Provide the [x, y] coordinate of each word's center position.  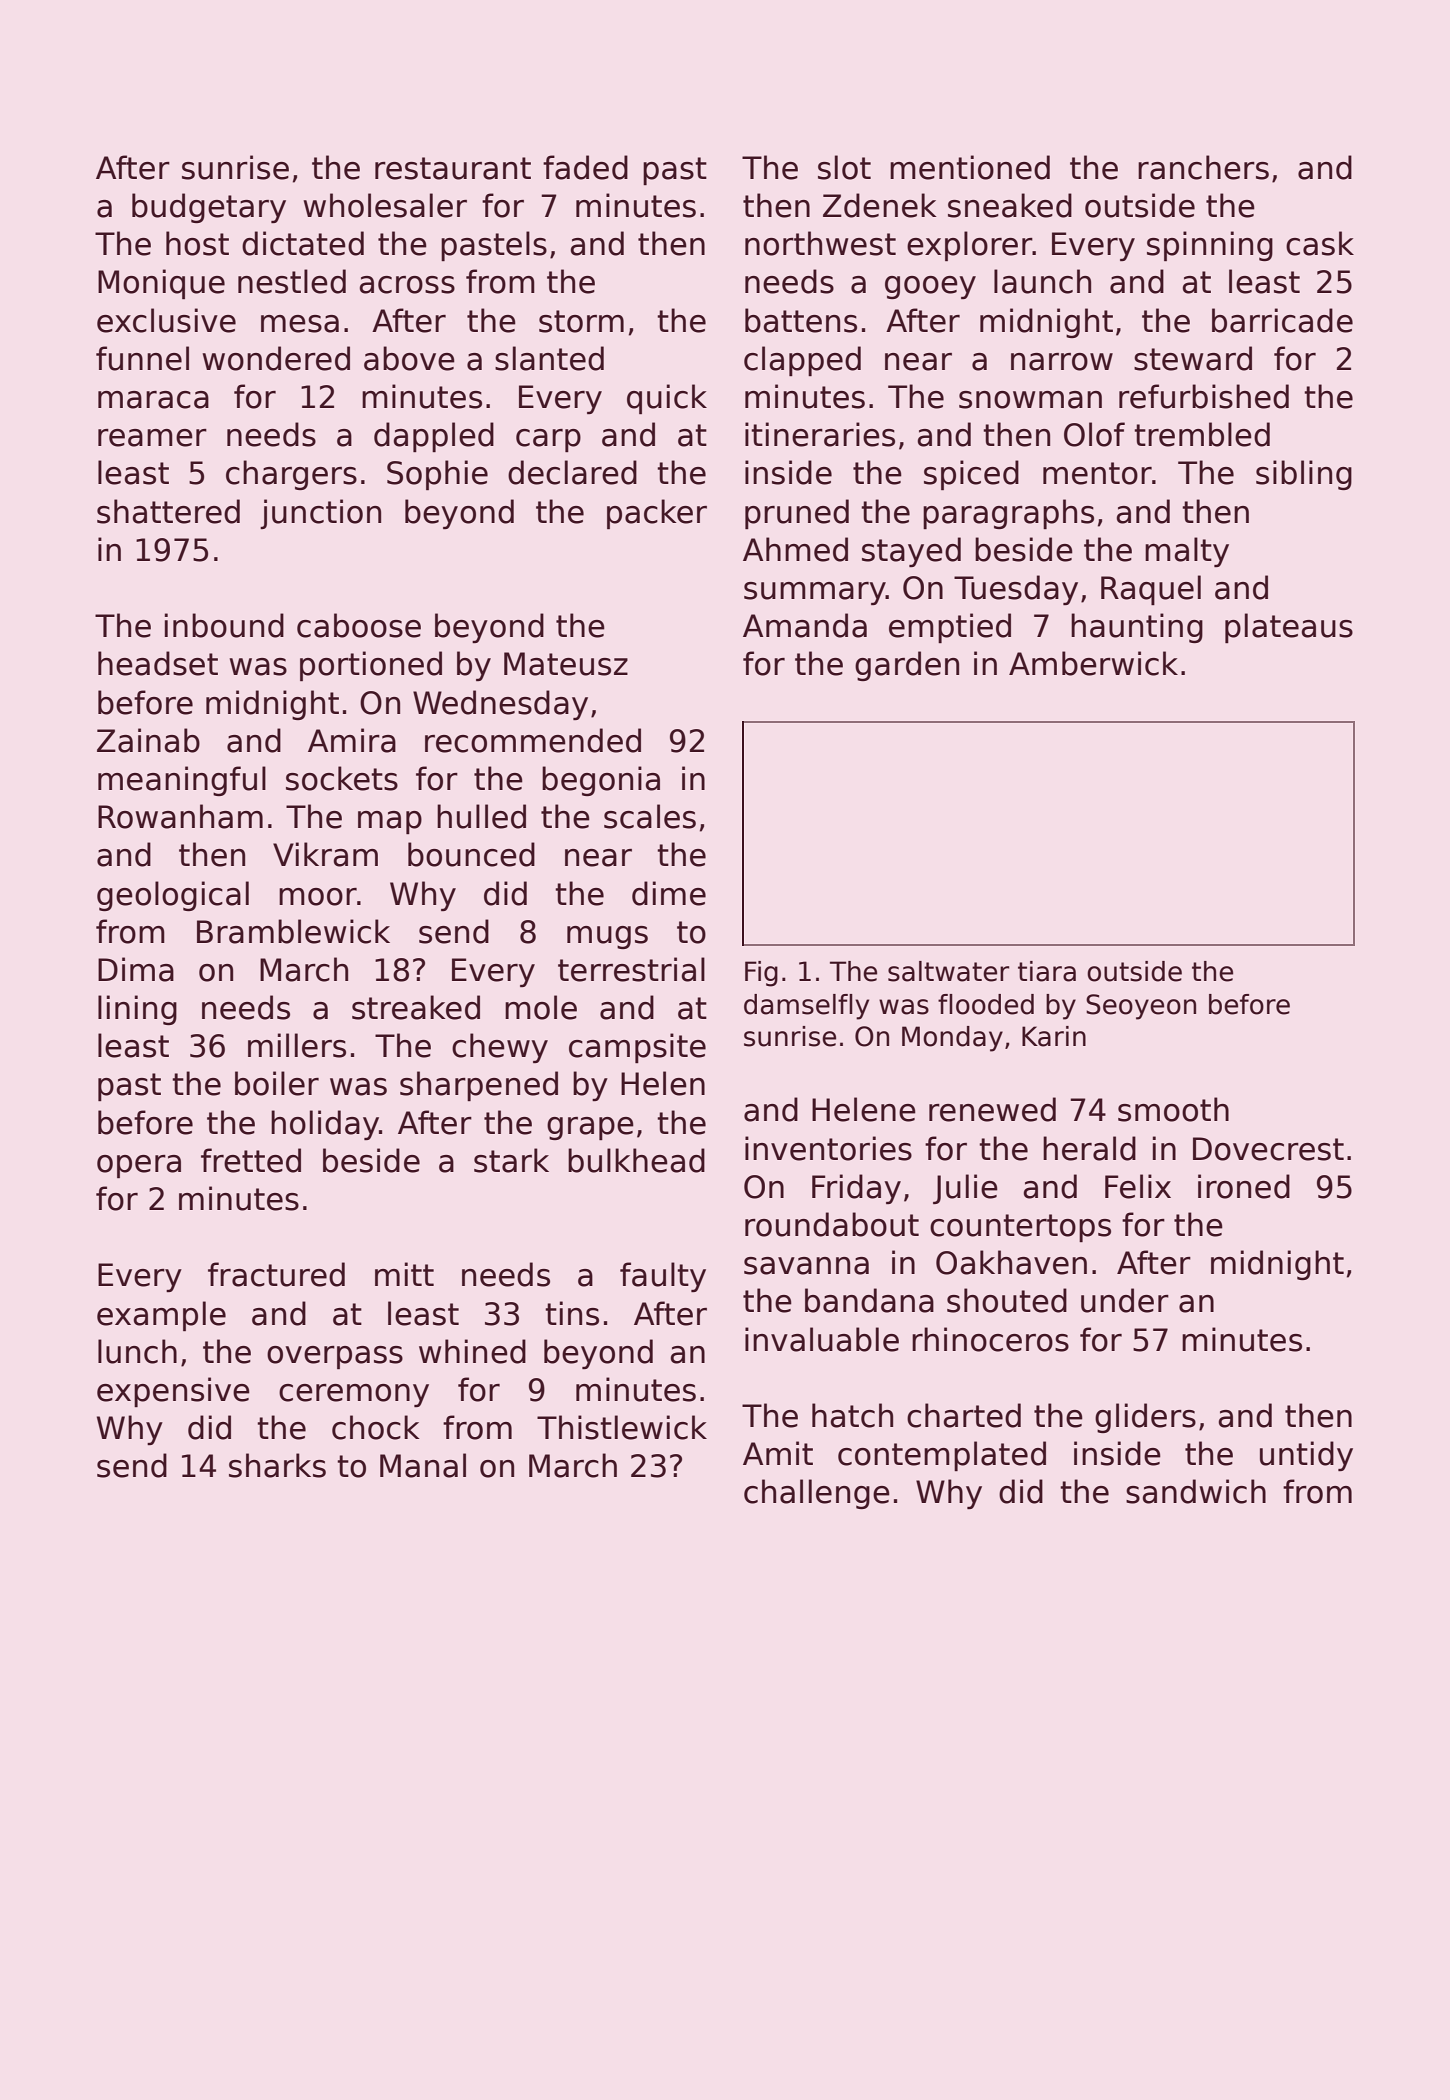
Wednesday [500, 705]
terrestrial [631, 969]
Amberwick [1093, 663]
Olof [1094, 434]
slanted [549, 358]
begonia [601, 781]
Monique [161, 284]
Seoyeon [1141, 1007]
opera [139, 1166]
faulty [663, 1277]
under [1125, 1300]
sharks [277, 1465]
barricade [1282, 320]
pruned [797, 514]
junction [320, 514]
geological [173, 896]
